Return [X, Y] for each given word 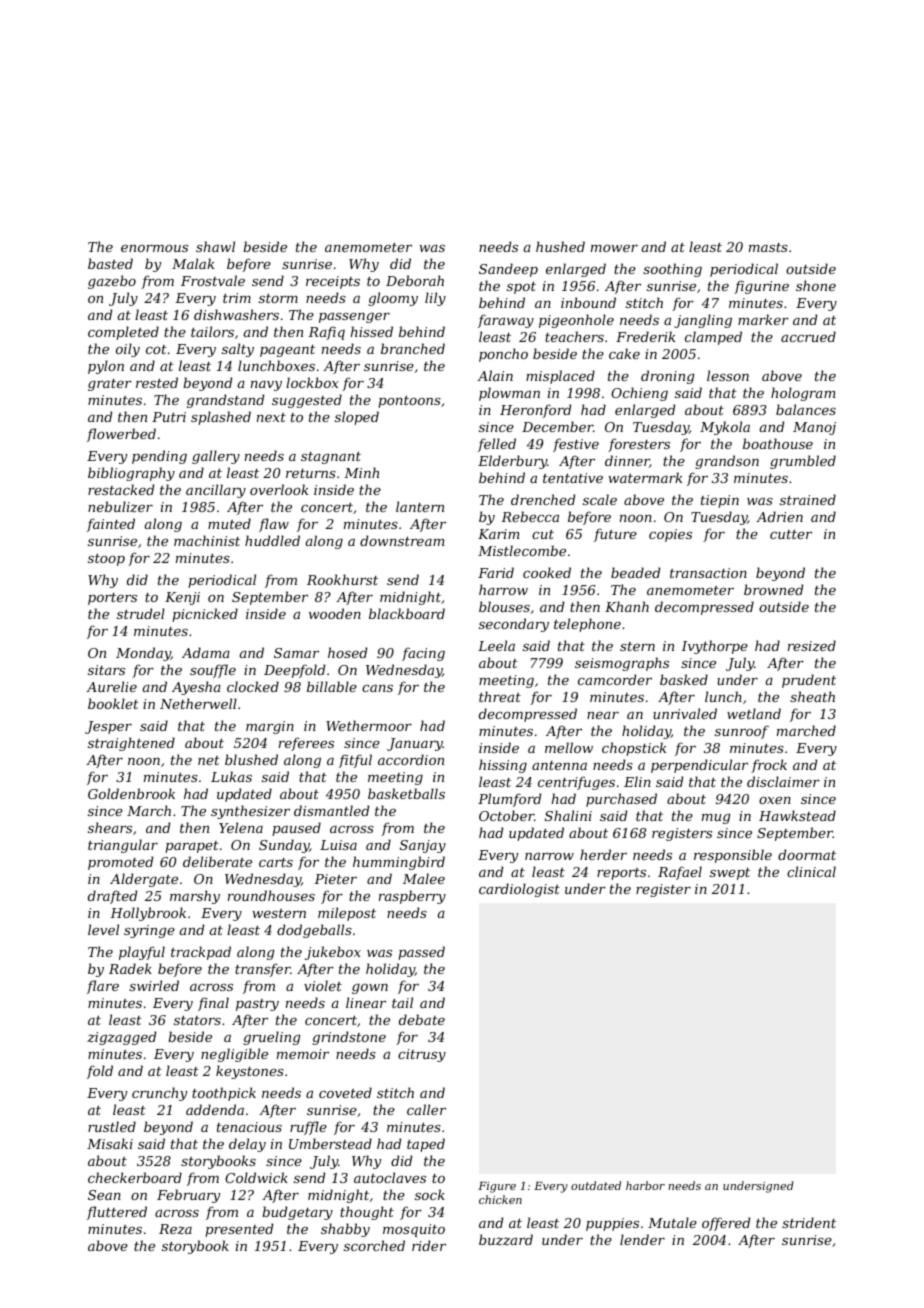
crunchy [159, 1094]
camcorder [615, 679]
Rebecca [530, 516]
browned [773, 589]
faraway [506, 321]
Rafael [680, 873]
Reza [175, 1229]
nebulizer [120, 507]
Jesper [108, 727]
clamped [713, 338]
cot [156, 349]
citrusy [422, 1055]
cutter [791, 534]
